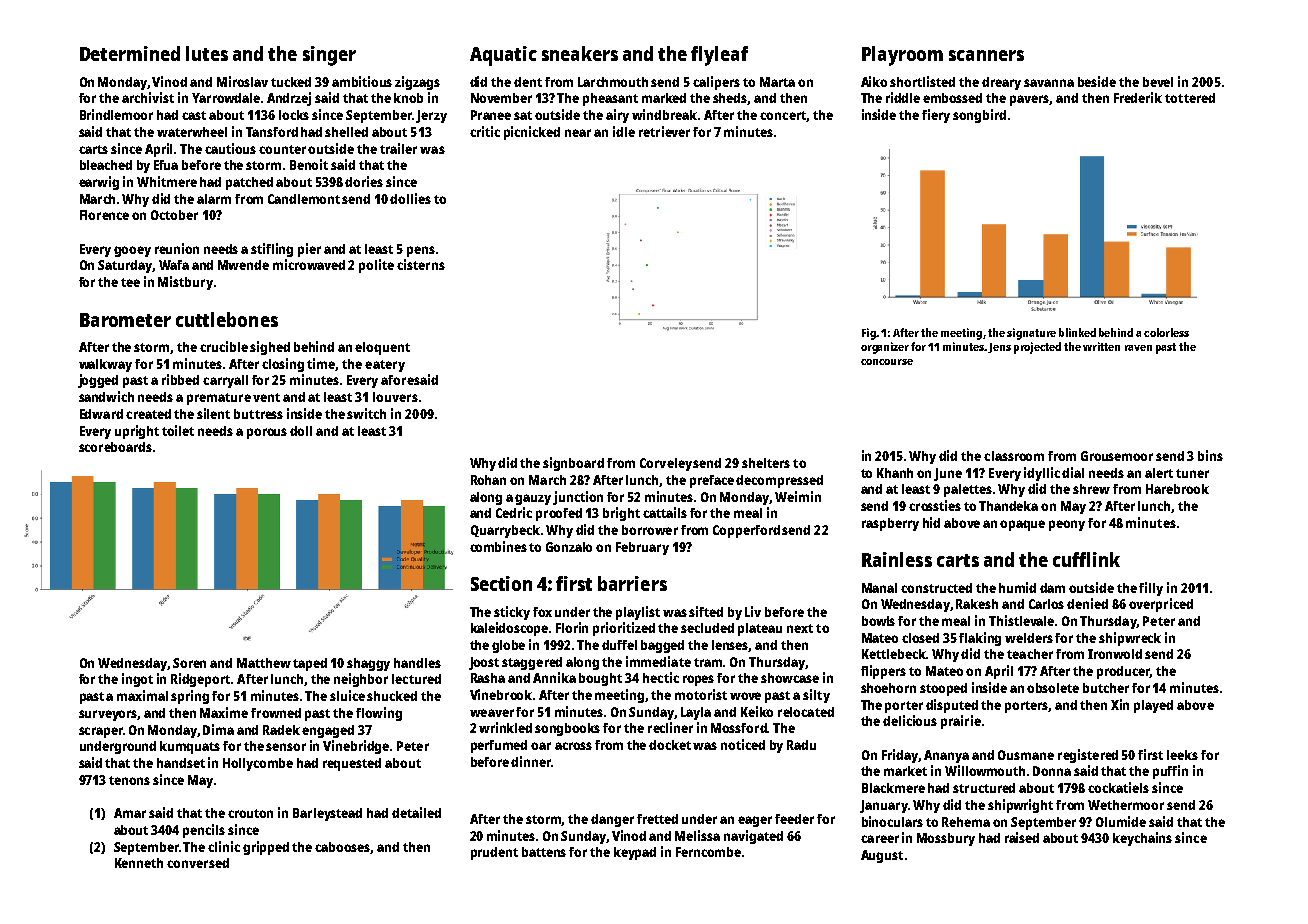 This page has height=924, width=1308. I want to click on requested, so click(352, 764).
